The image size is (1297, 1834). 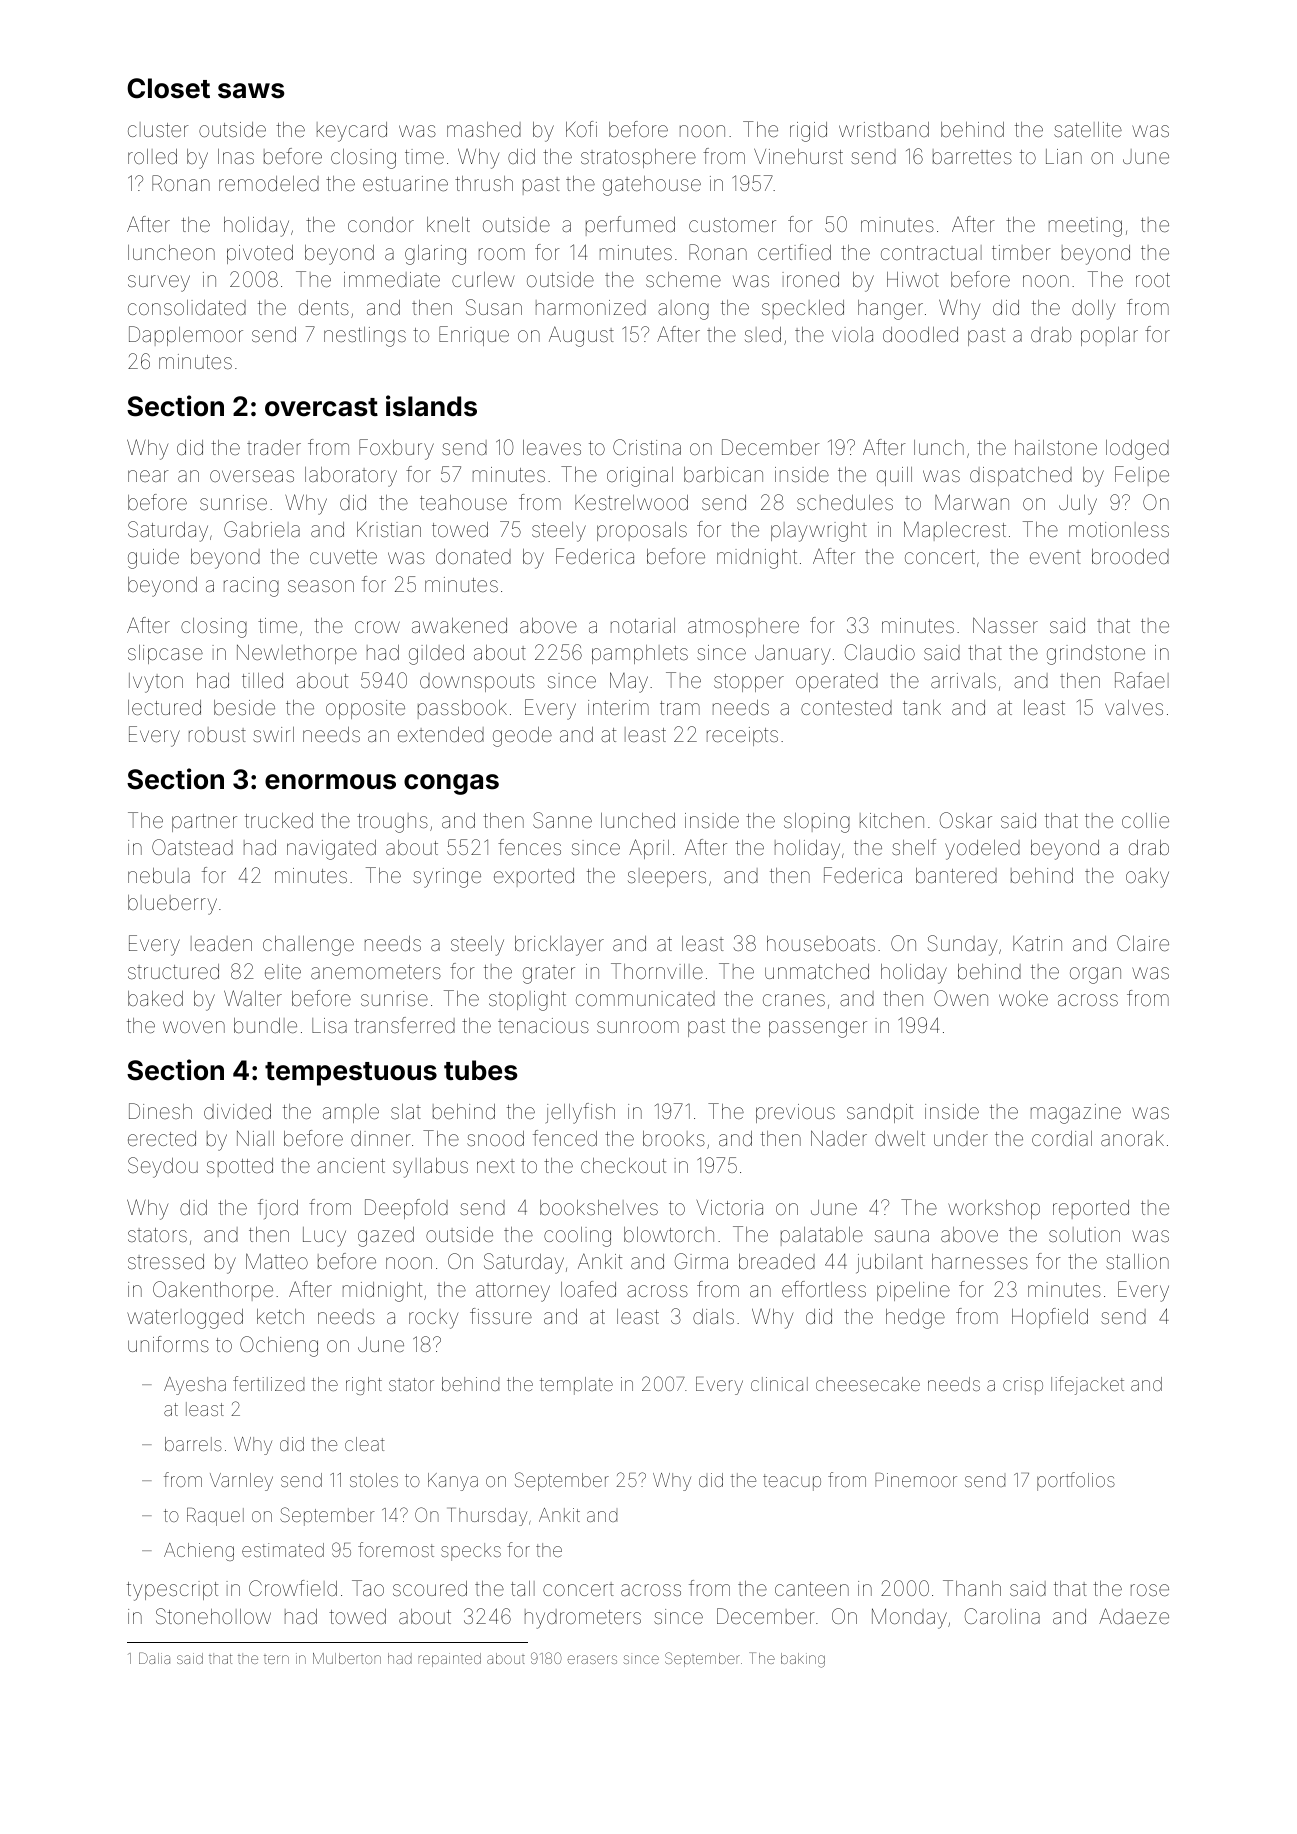 I want to click on Kofi, so click(x=581, y=129).
